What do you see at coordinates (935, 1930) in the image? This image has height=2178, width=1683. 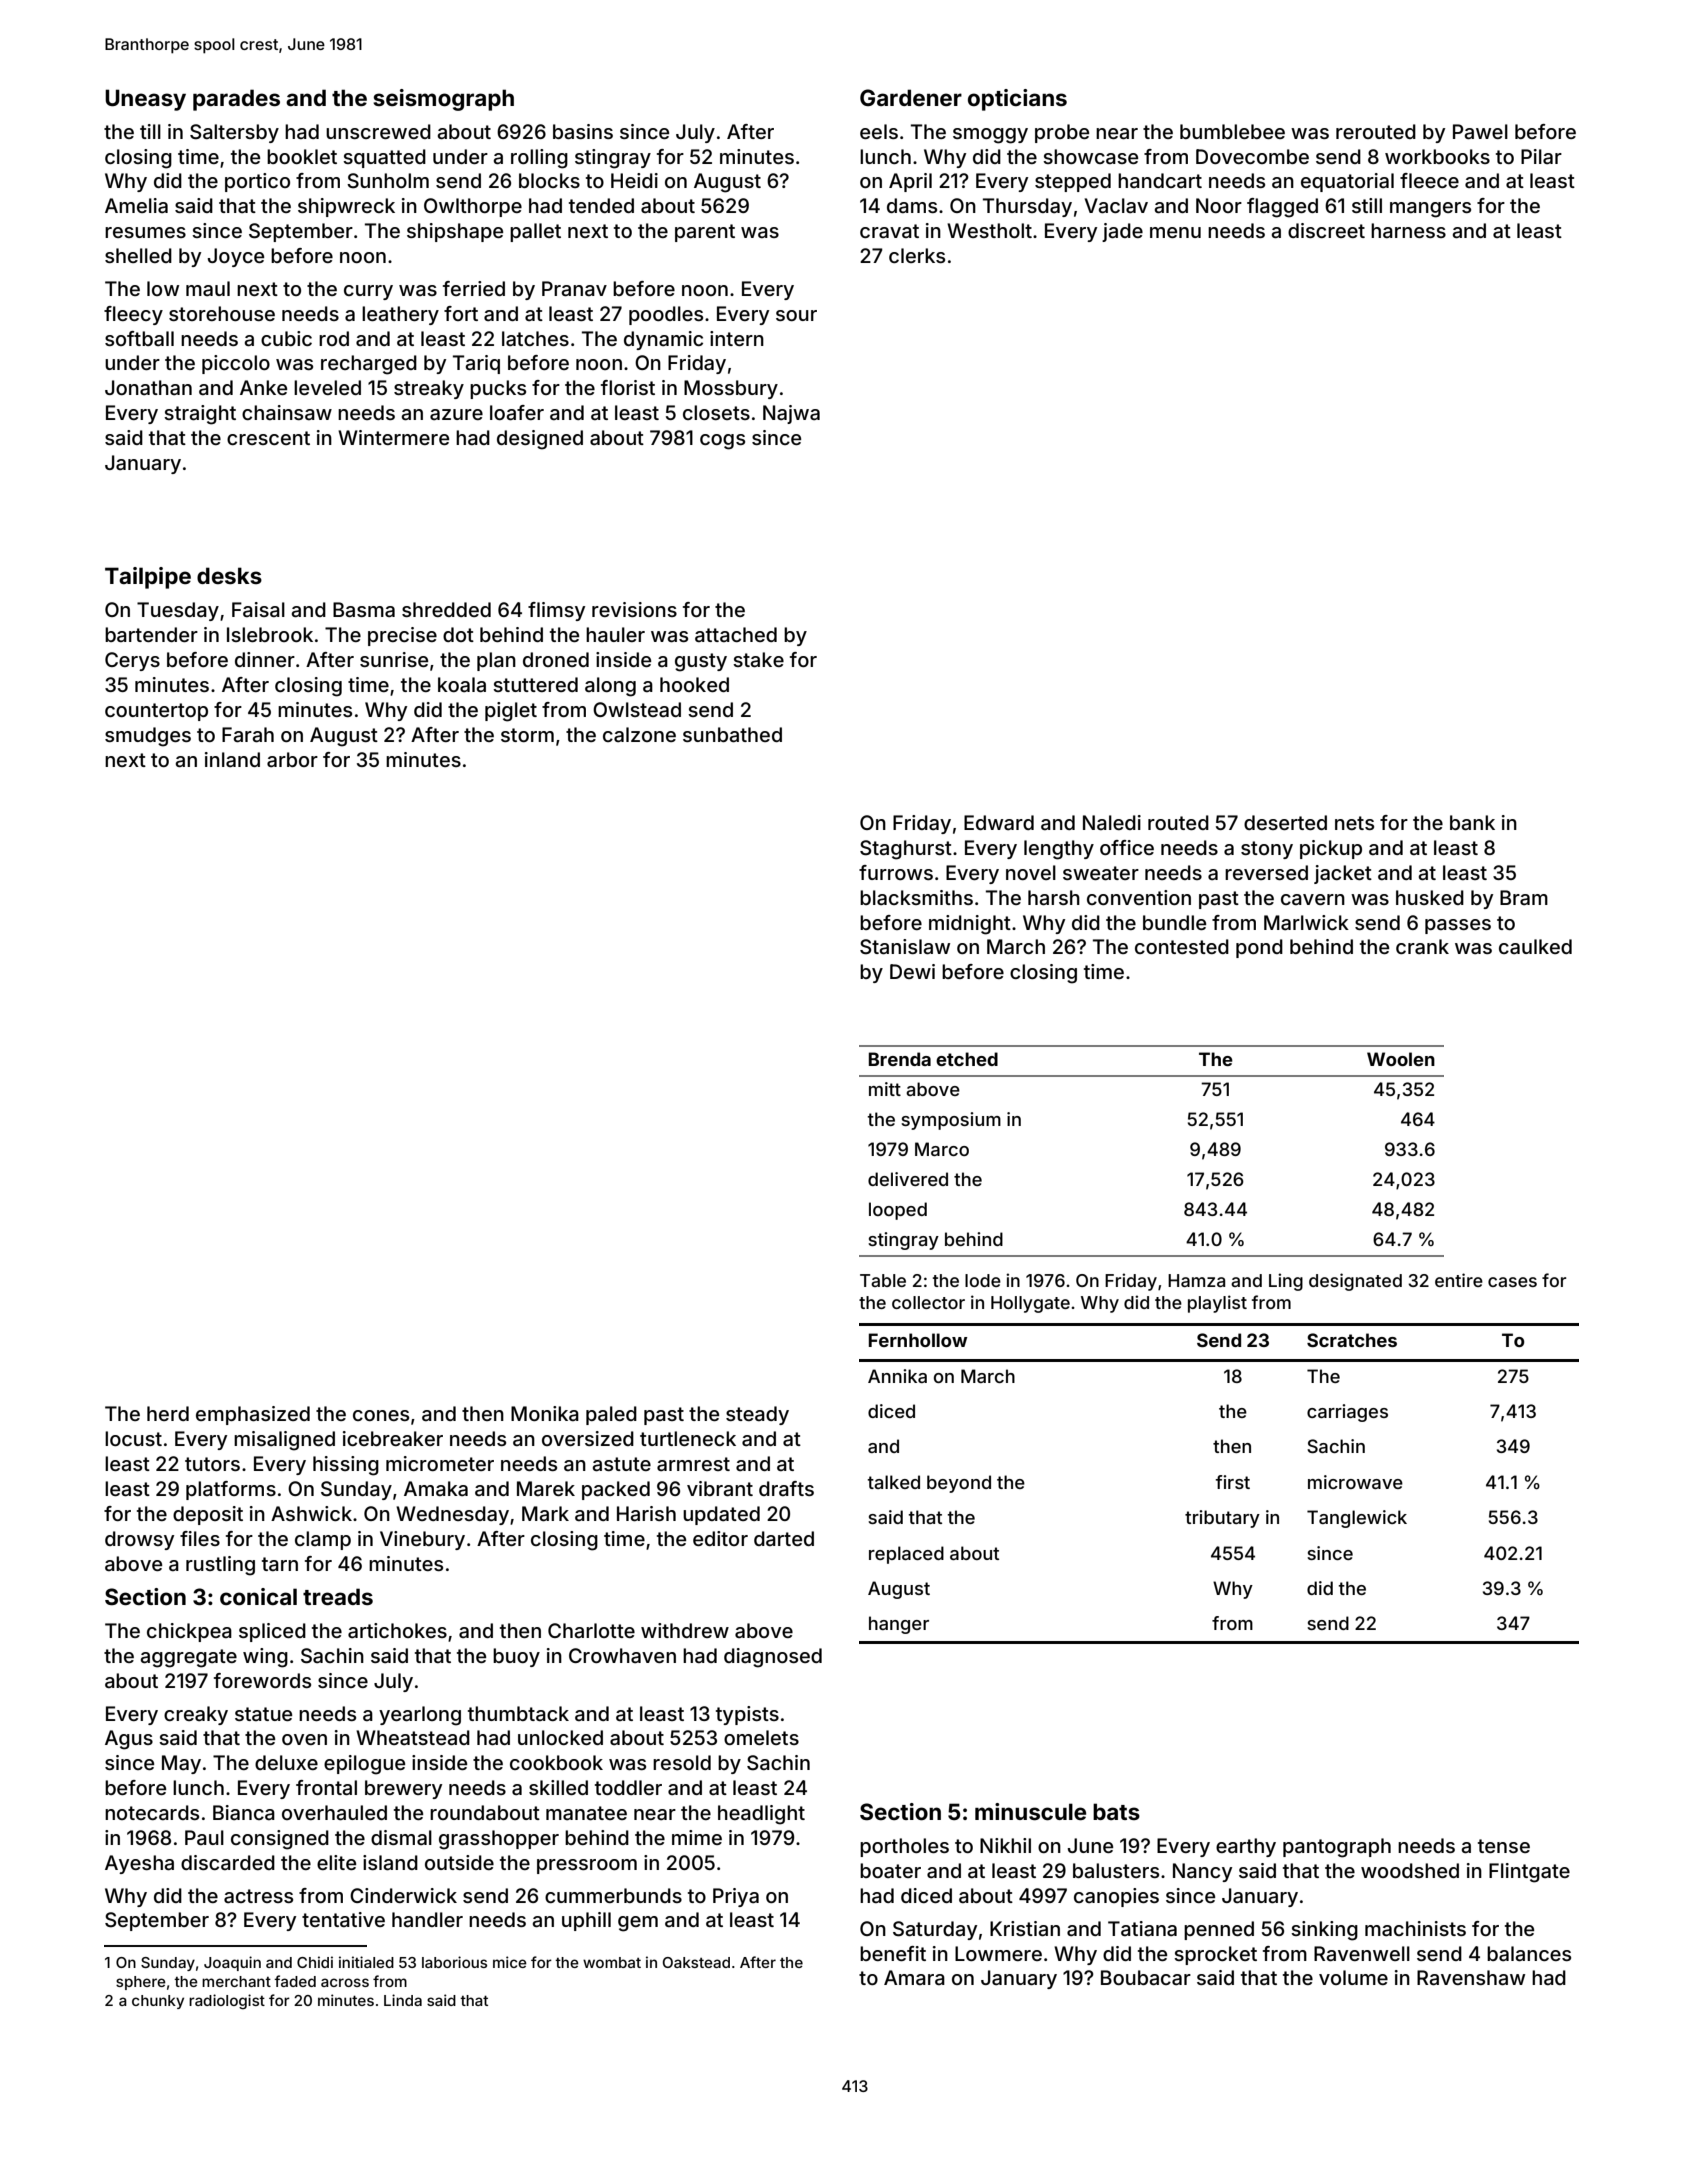 I see `Saturday` at bounding box center [935, 1930].
